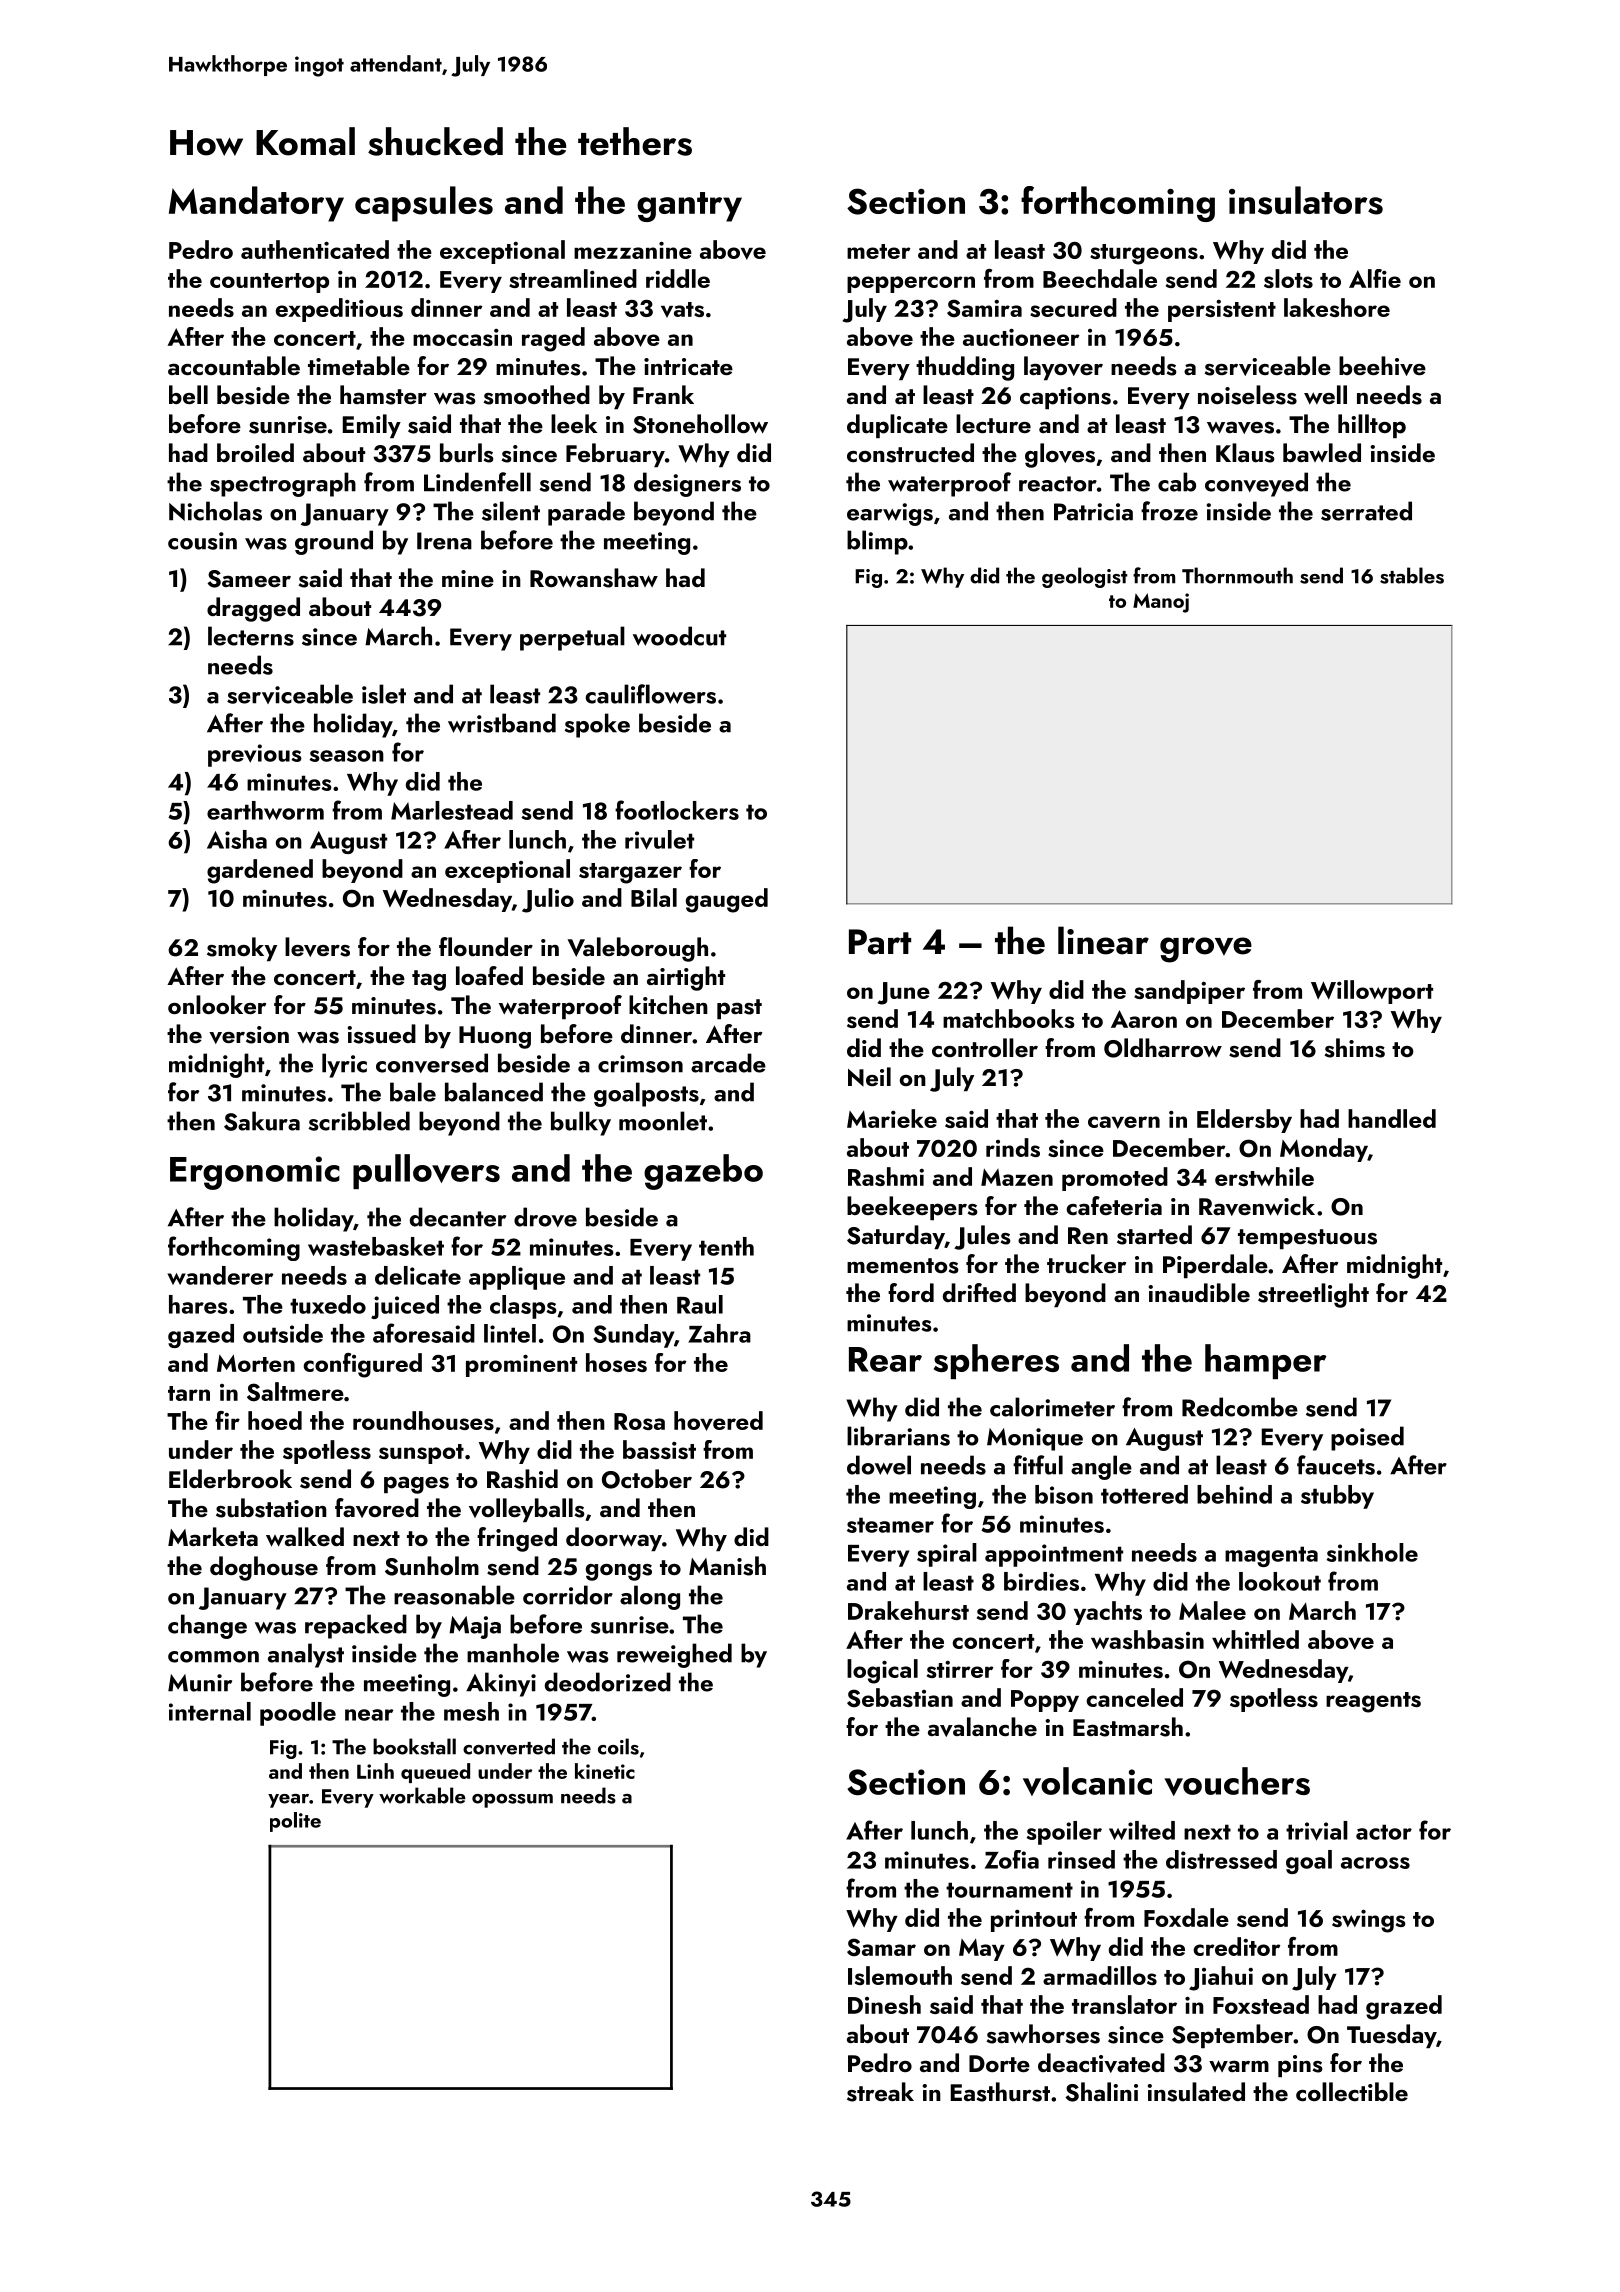 The image size is (1620, 2292). I want to click on Eastmarsh, so click(1128, 1727).
